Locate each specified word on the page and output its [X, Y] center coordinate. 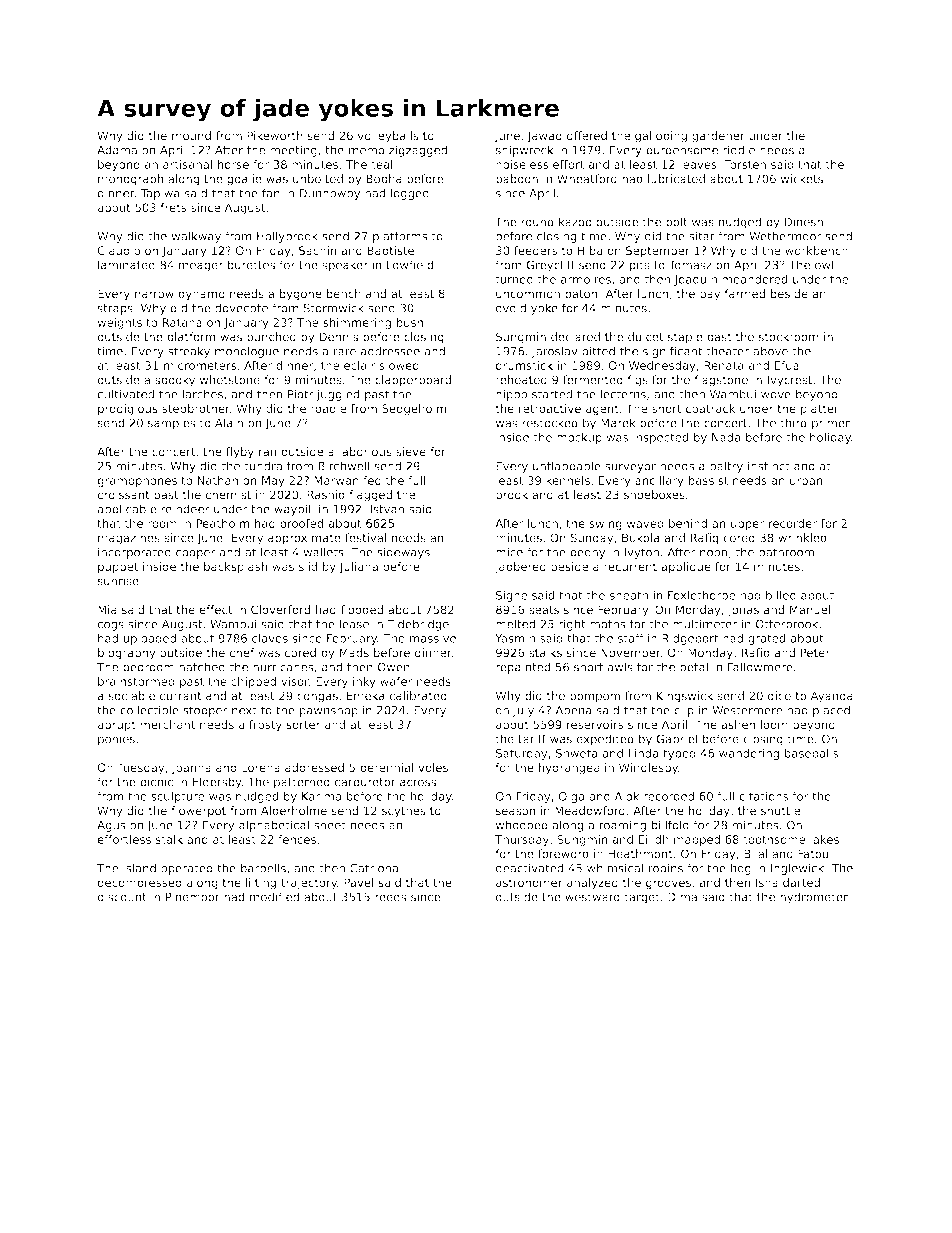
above [770, 351]
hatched [202, 667]
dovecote [241, 308]
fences [297, 839]
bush [410, 322]
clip [684, 711]
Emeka [366, 696]
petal [694, 668]
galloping [661, 137]
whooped [522, 826]
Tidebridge [418, 625]
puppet [118, 568]
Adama [117, 150]
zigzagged [418, 151]
